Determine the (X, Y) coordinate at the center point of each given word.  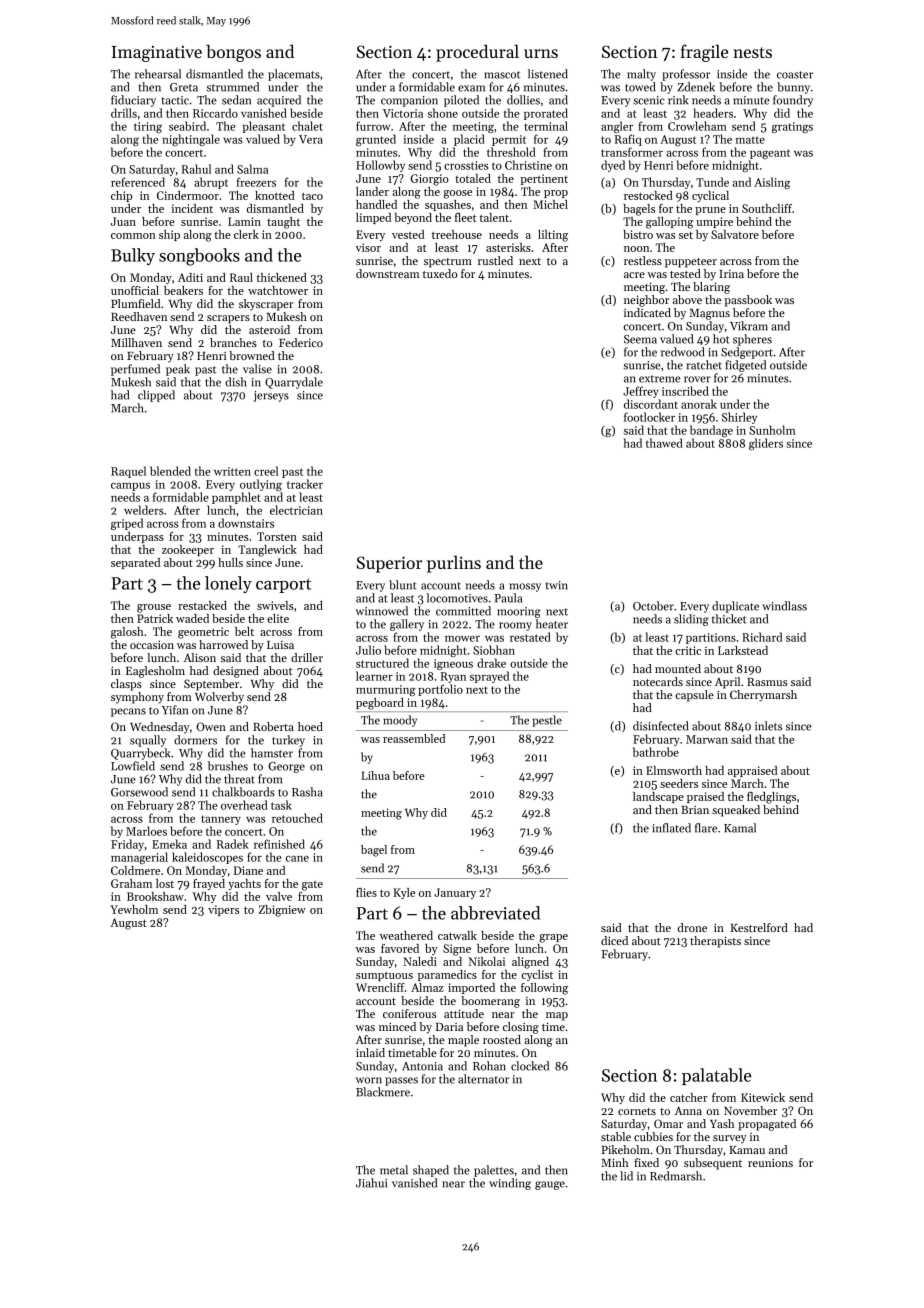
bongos (233, 53)
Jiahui (371, 1183)
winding (510, 1184)
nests (752, 52)
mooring (519, 612)
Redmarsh (676, 1176)
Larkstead (743, 650)
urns (541, 53)
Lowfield (133, 766)
